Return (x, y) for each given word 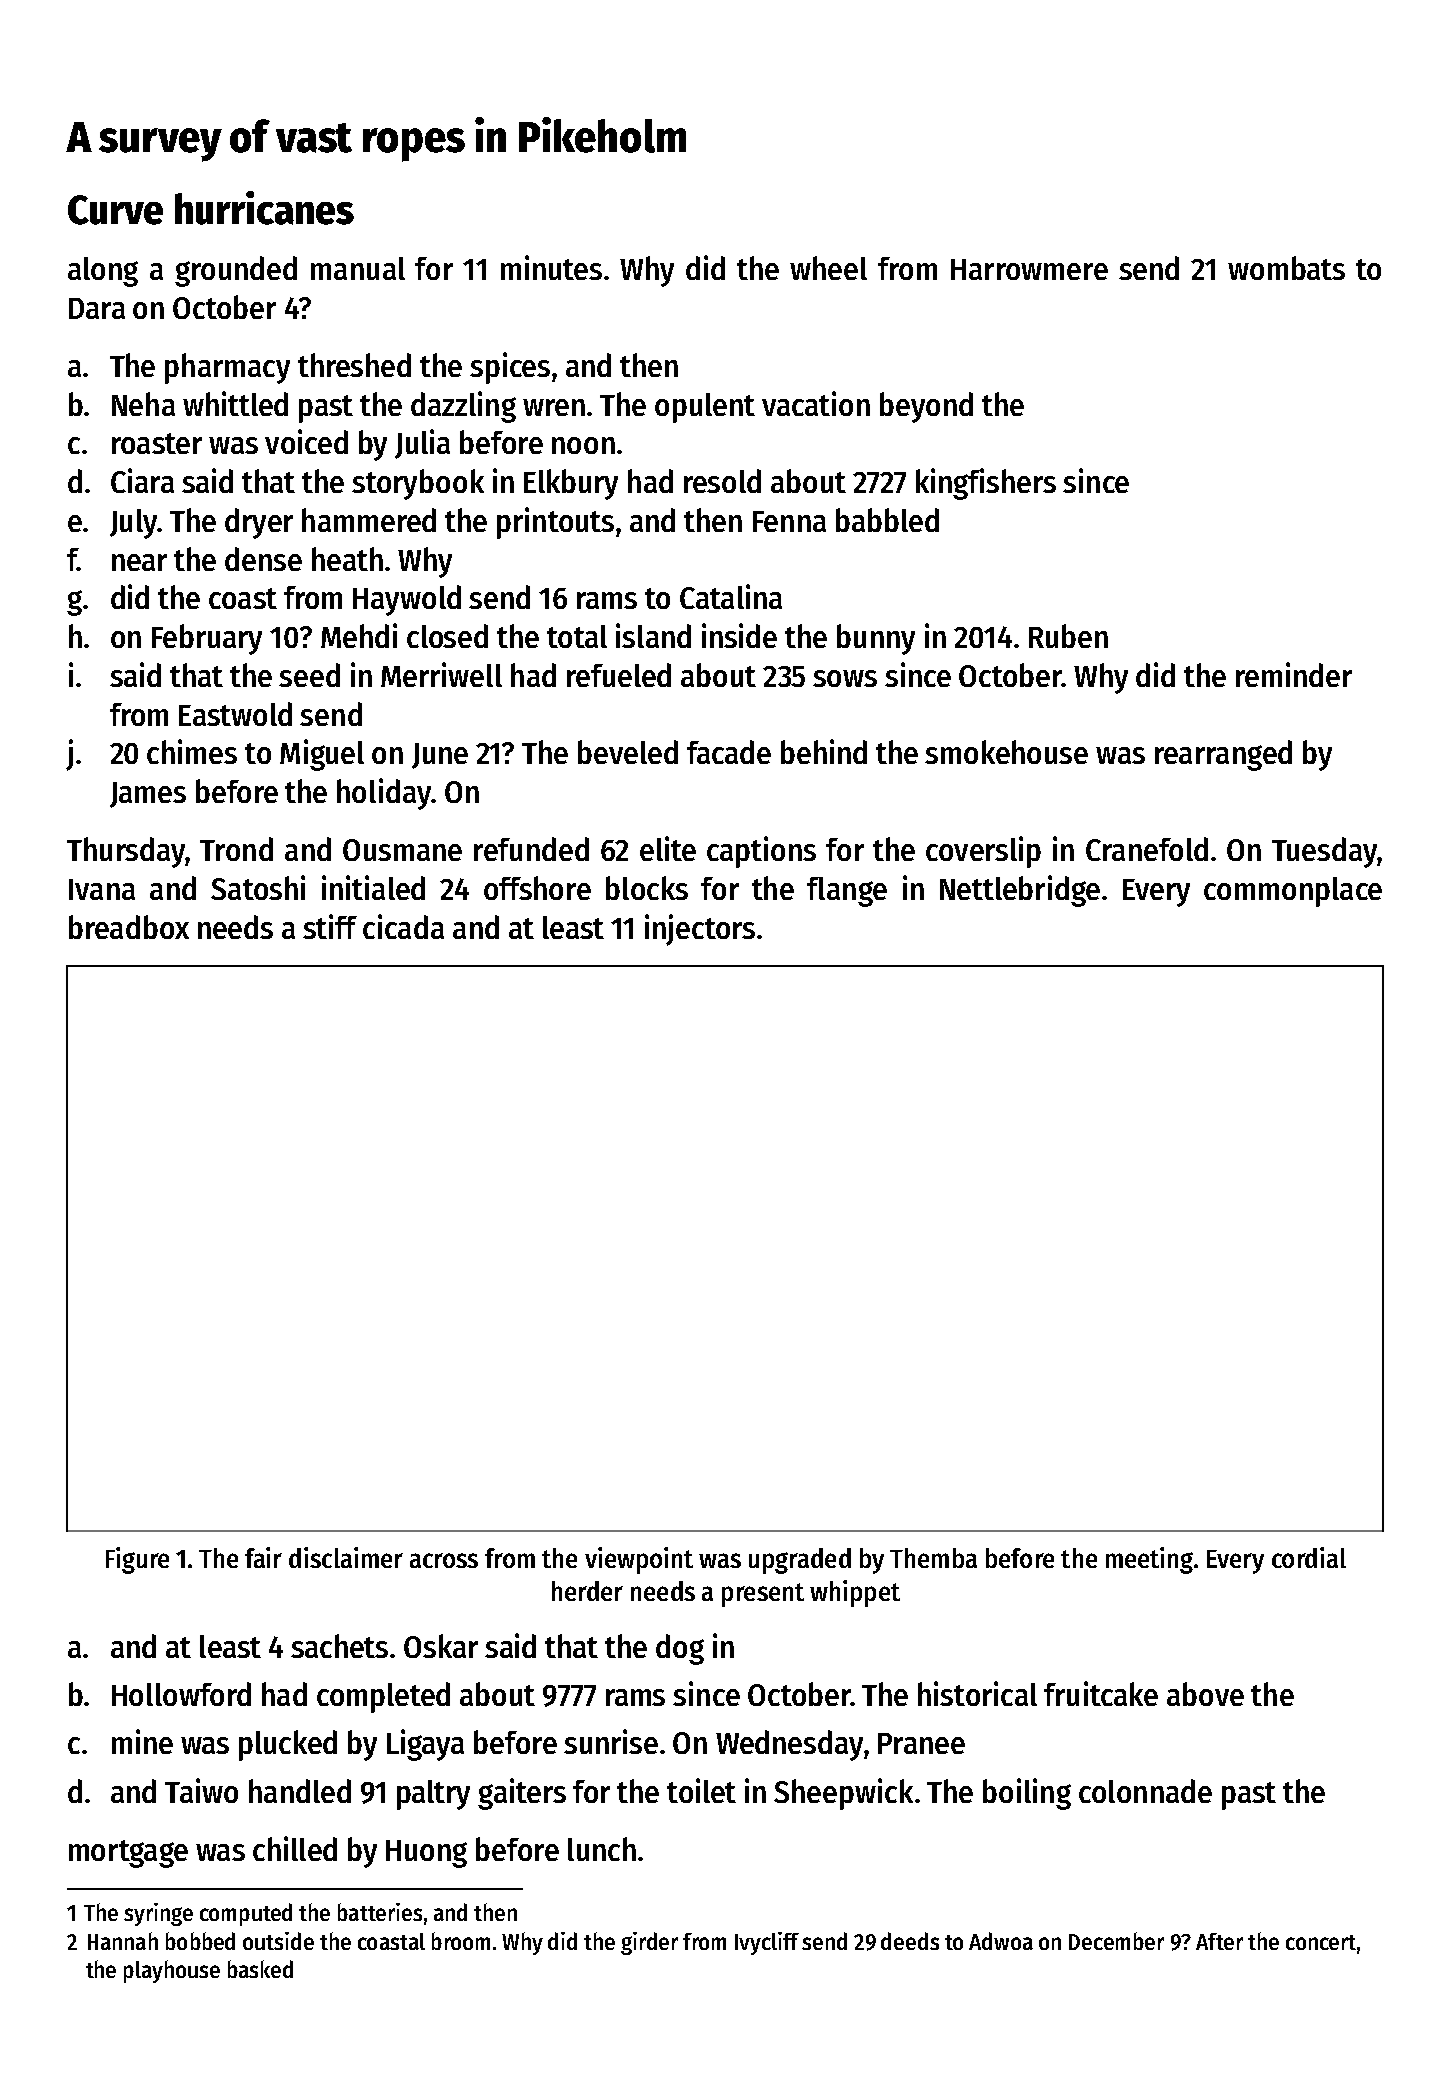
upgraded (800, 1561)
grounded (236, 271)
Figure (137, 1560)
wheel (828, 268)
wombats (1286, 268)
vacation (816, 403)
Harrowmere (1029, 269)
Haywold (407, 600)
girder (649, 1943)
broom (461, 1941)
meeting (1149, 1560)
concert (1321, 1942)
